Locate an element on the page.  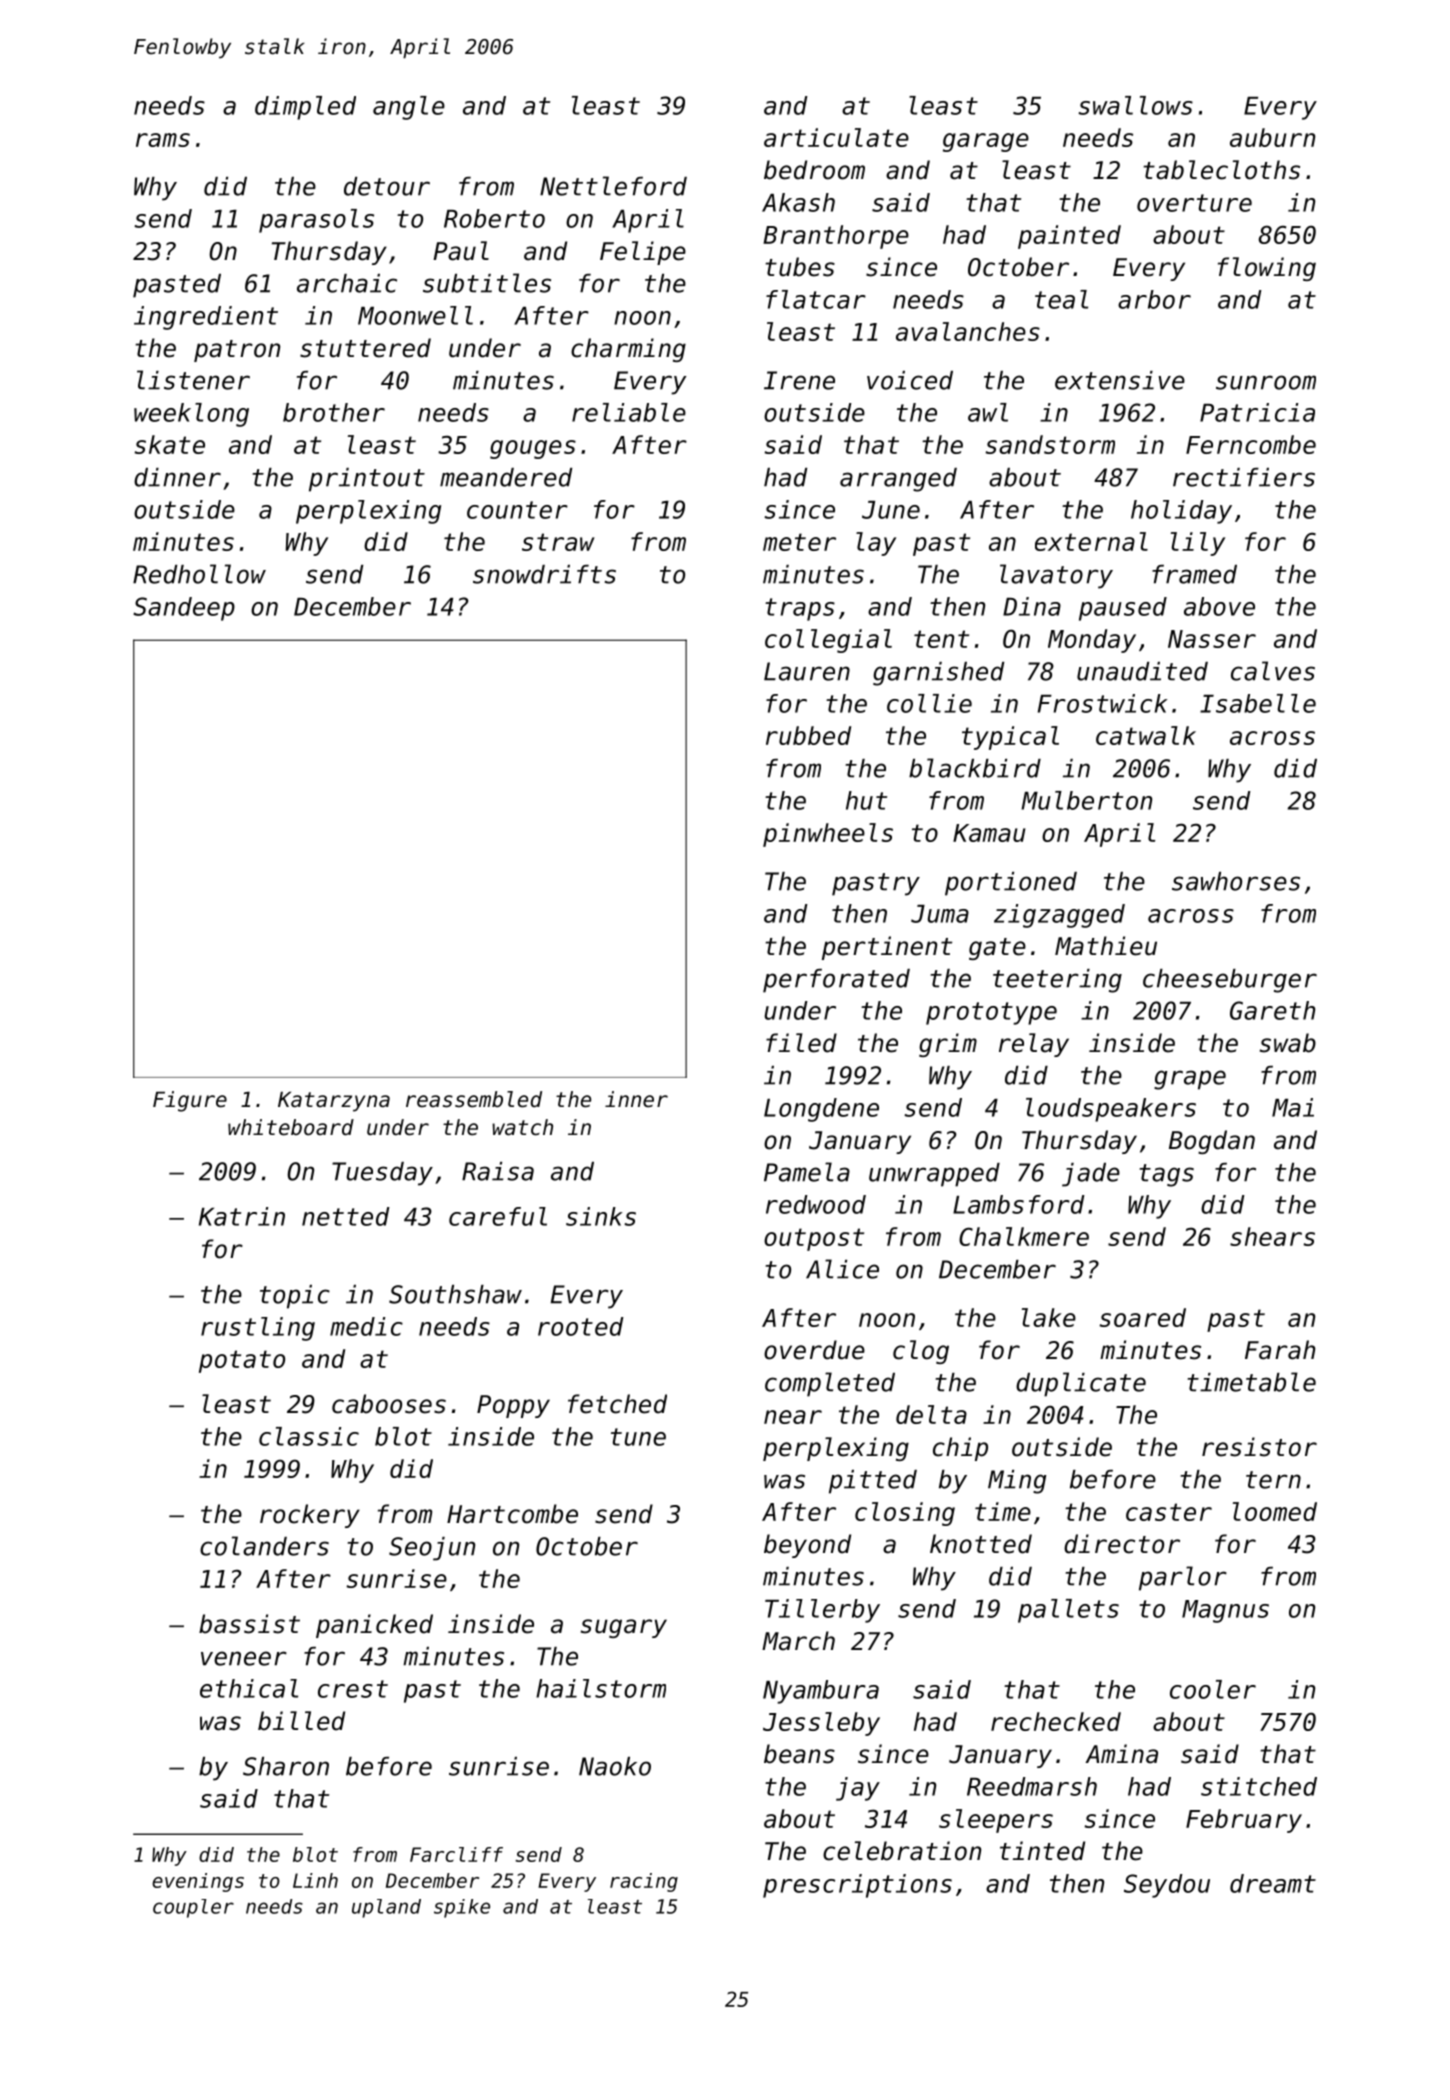
Figure is located at coordinates (190, 1101).
